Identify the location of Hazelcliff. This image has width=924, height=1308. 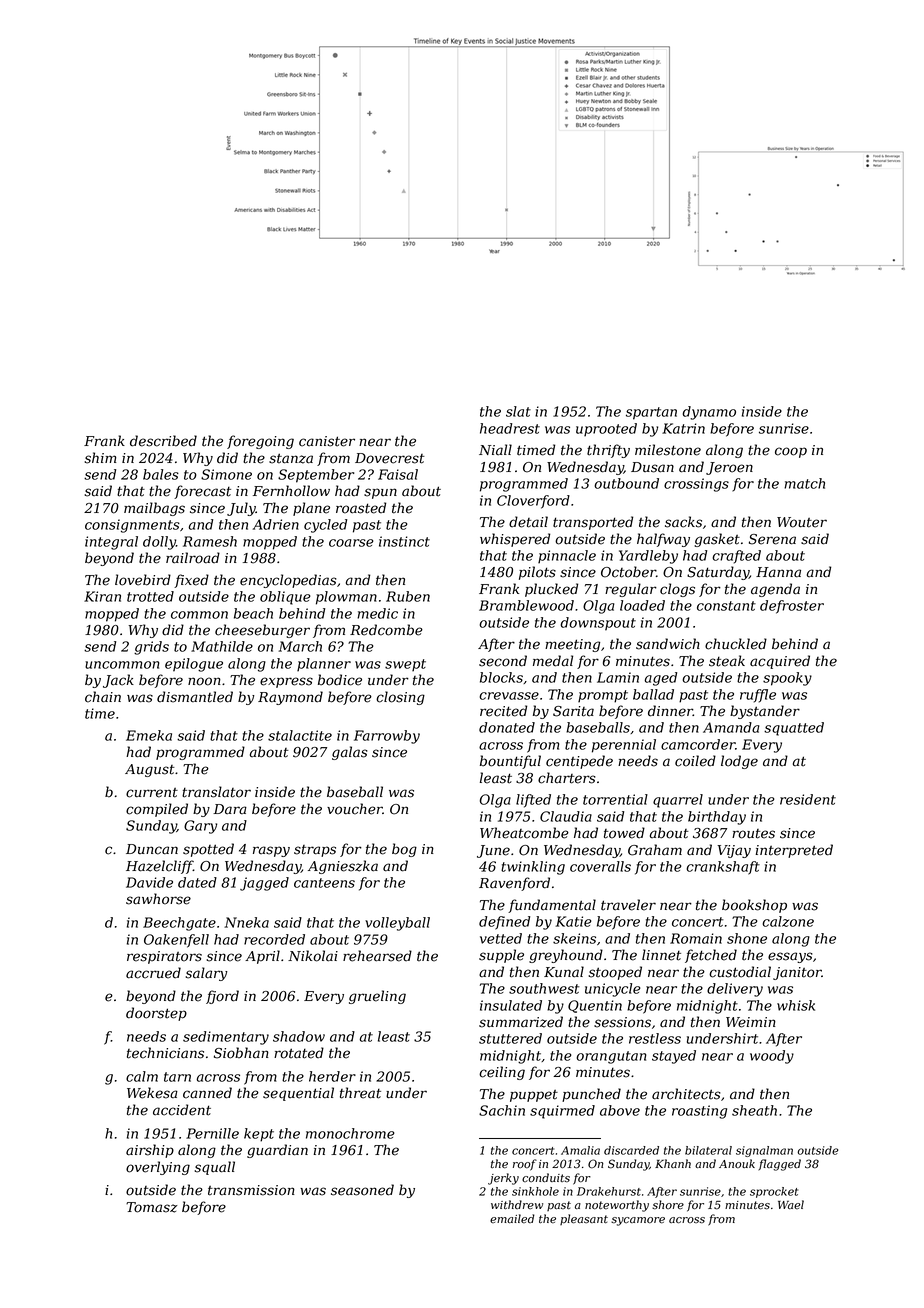
(159, 867).
